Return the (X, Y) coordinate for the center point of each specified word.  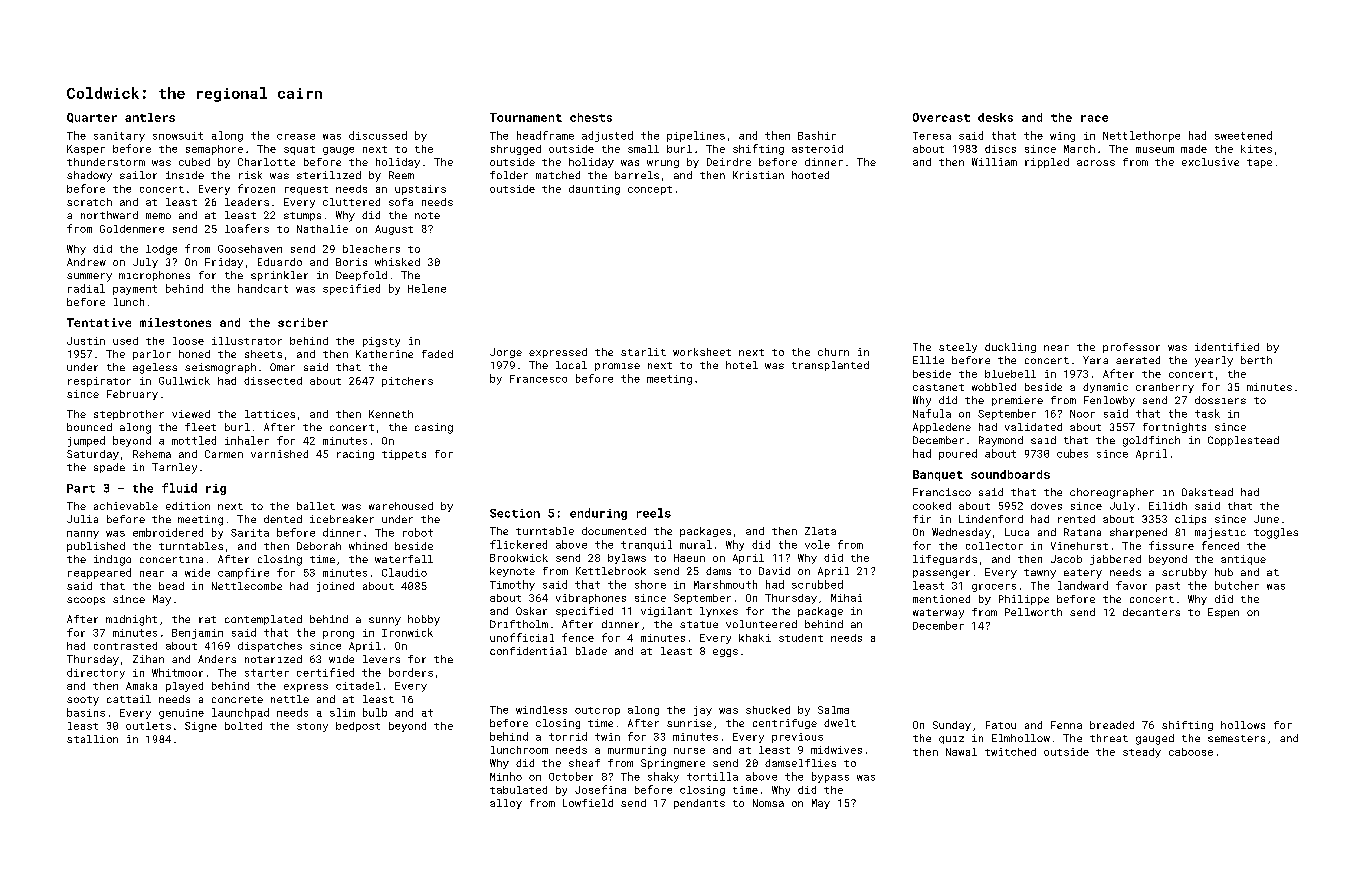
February (132, 395)
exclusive (1210, 162)
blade (591, 651)
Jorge (506, 353)
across (1096, 163)
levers (381, 659)
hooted (810, 175)
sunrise (689, 723)
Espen (1223, 613)
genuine (181, 714)
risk (250, 175)
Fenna (1066, 725)
